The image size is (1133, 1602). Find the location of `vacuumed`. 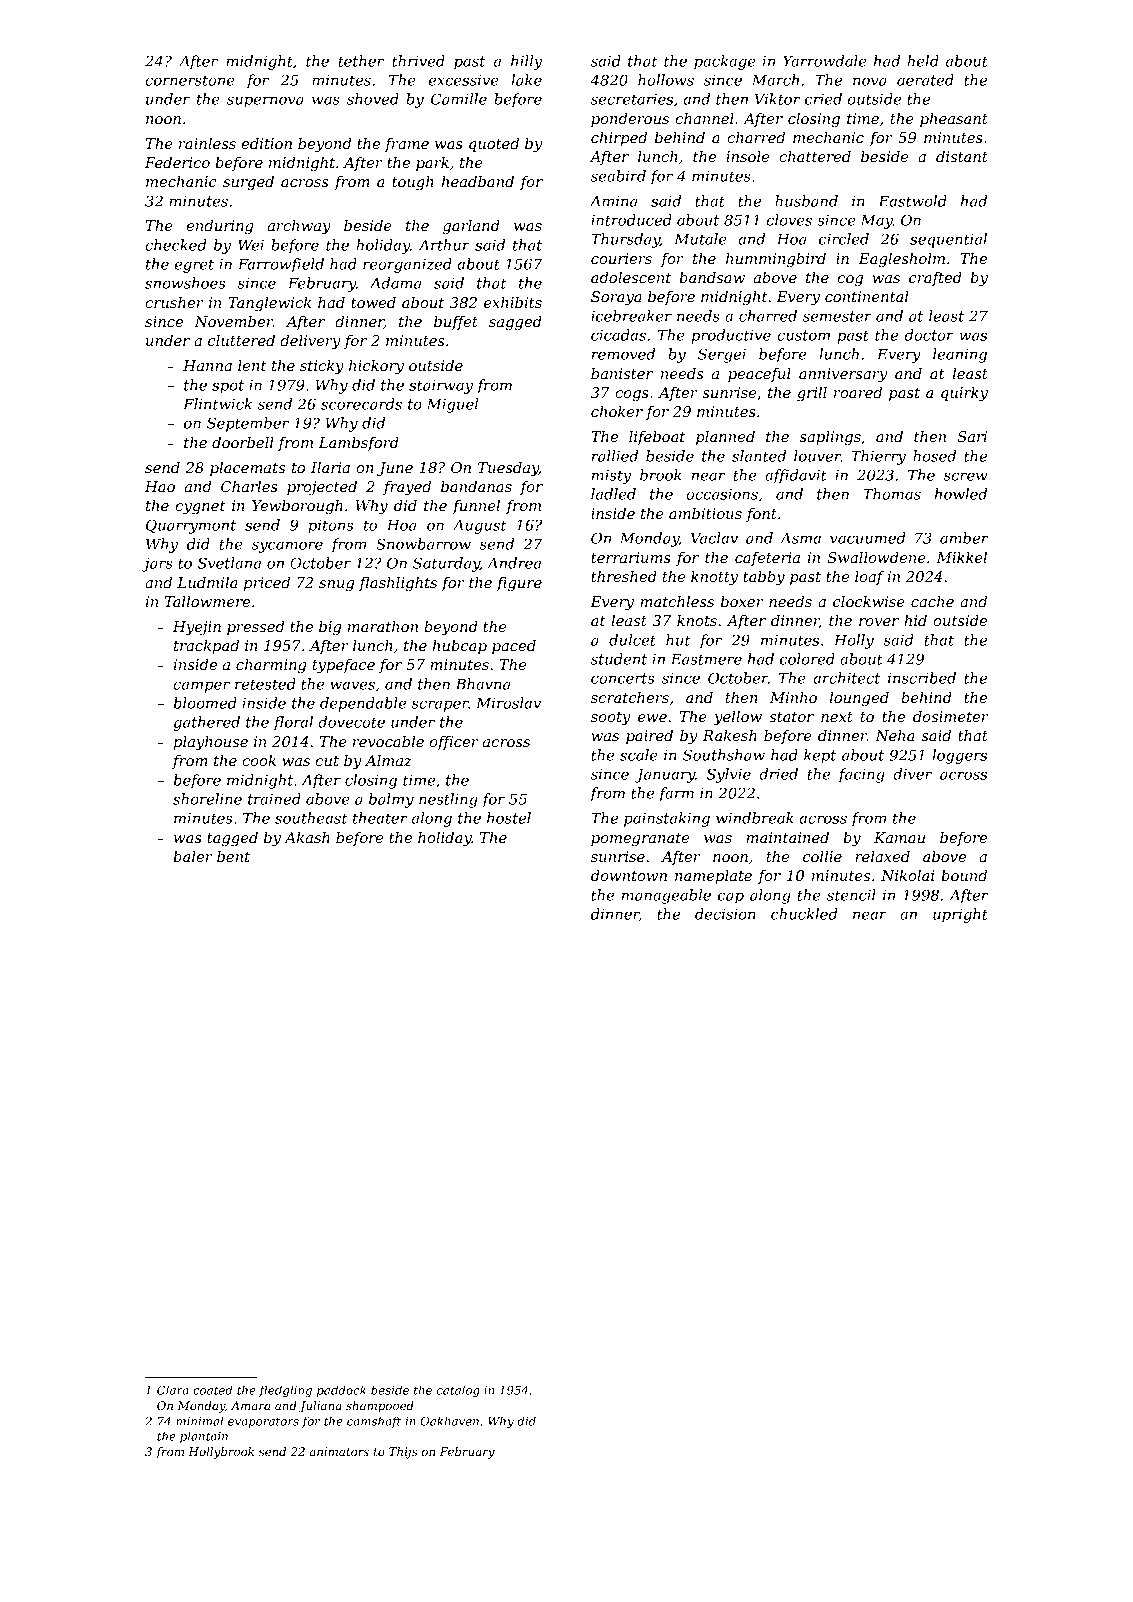

vacuumed is located at coordinates (867, 538).
